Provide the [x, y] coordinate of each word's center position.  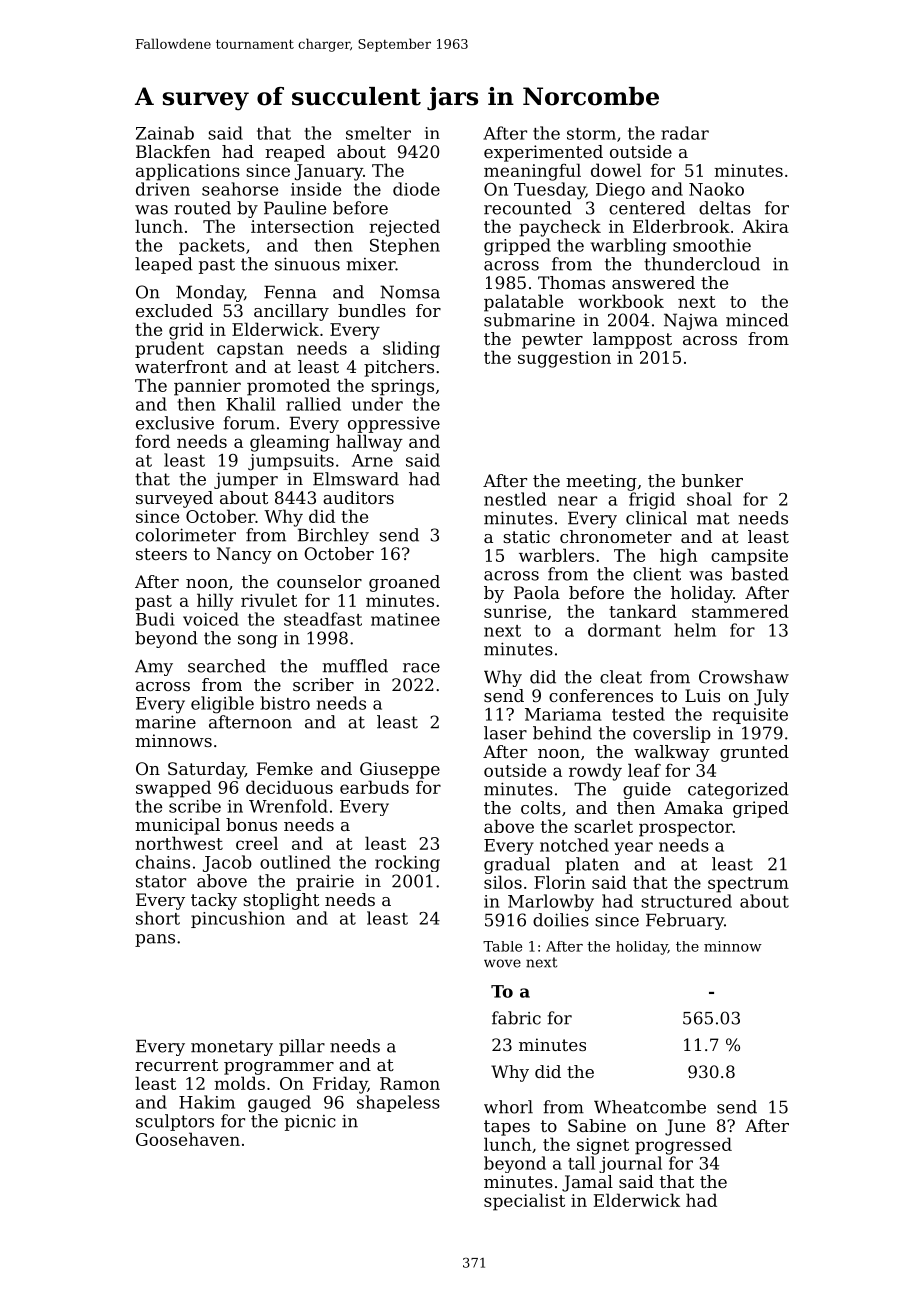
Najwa [691, 321]
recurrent [176, 1065]
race [421, 668]
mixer [371, 264]
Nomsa [410, 292]
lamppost [632, 340]
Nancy [244, 555]
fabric [516, 1018]
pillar [302, 1047]
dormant [624, 630]
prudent [169, 349]
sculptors [175, 1122]
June [685, 1127]
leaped [164, 265]
